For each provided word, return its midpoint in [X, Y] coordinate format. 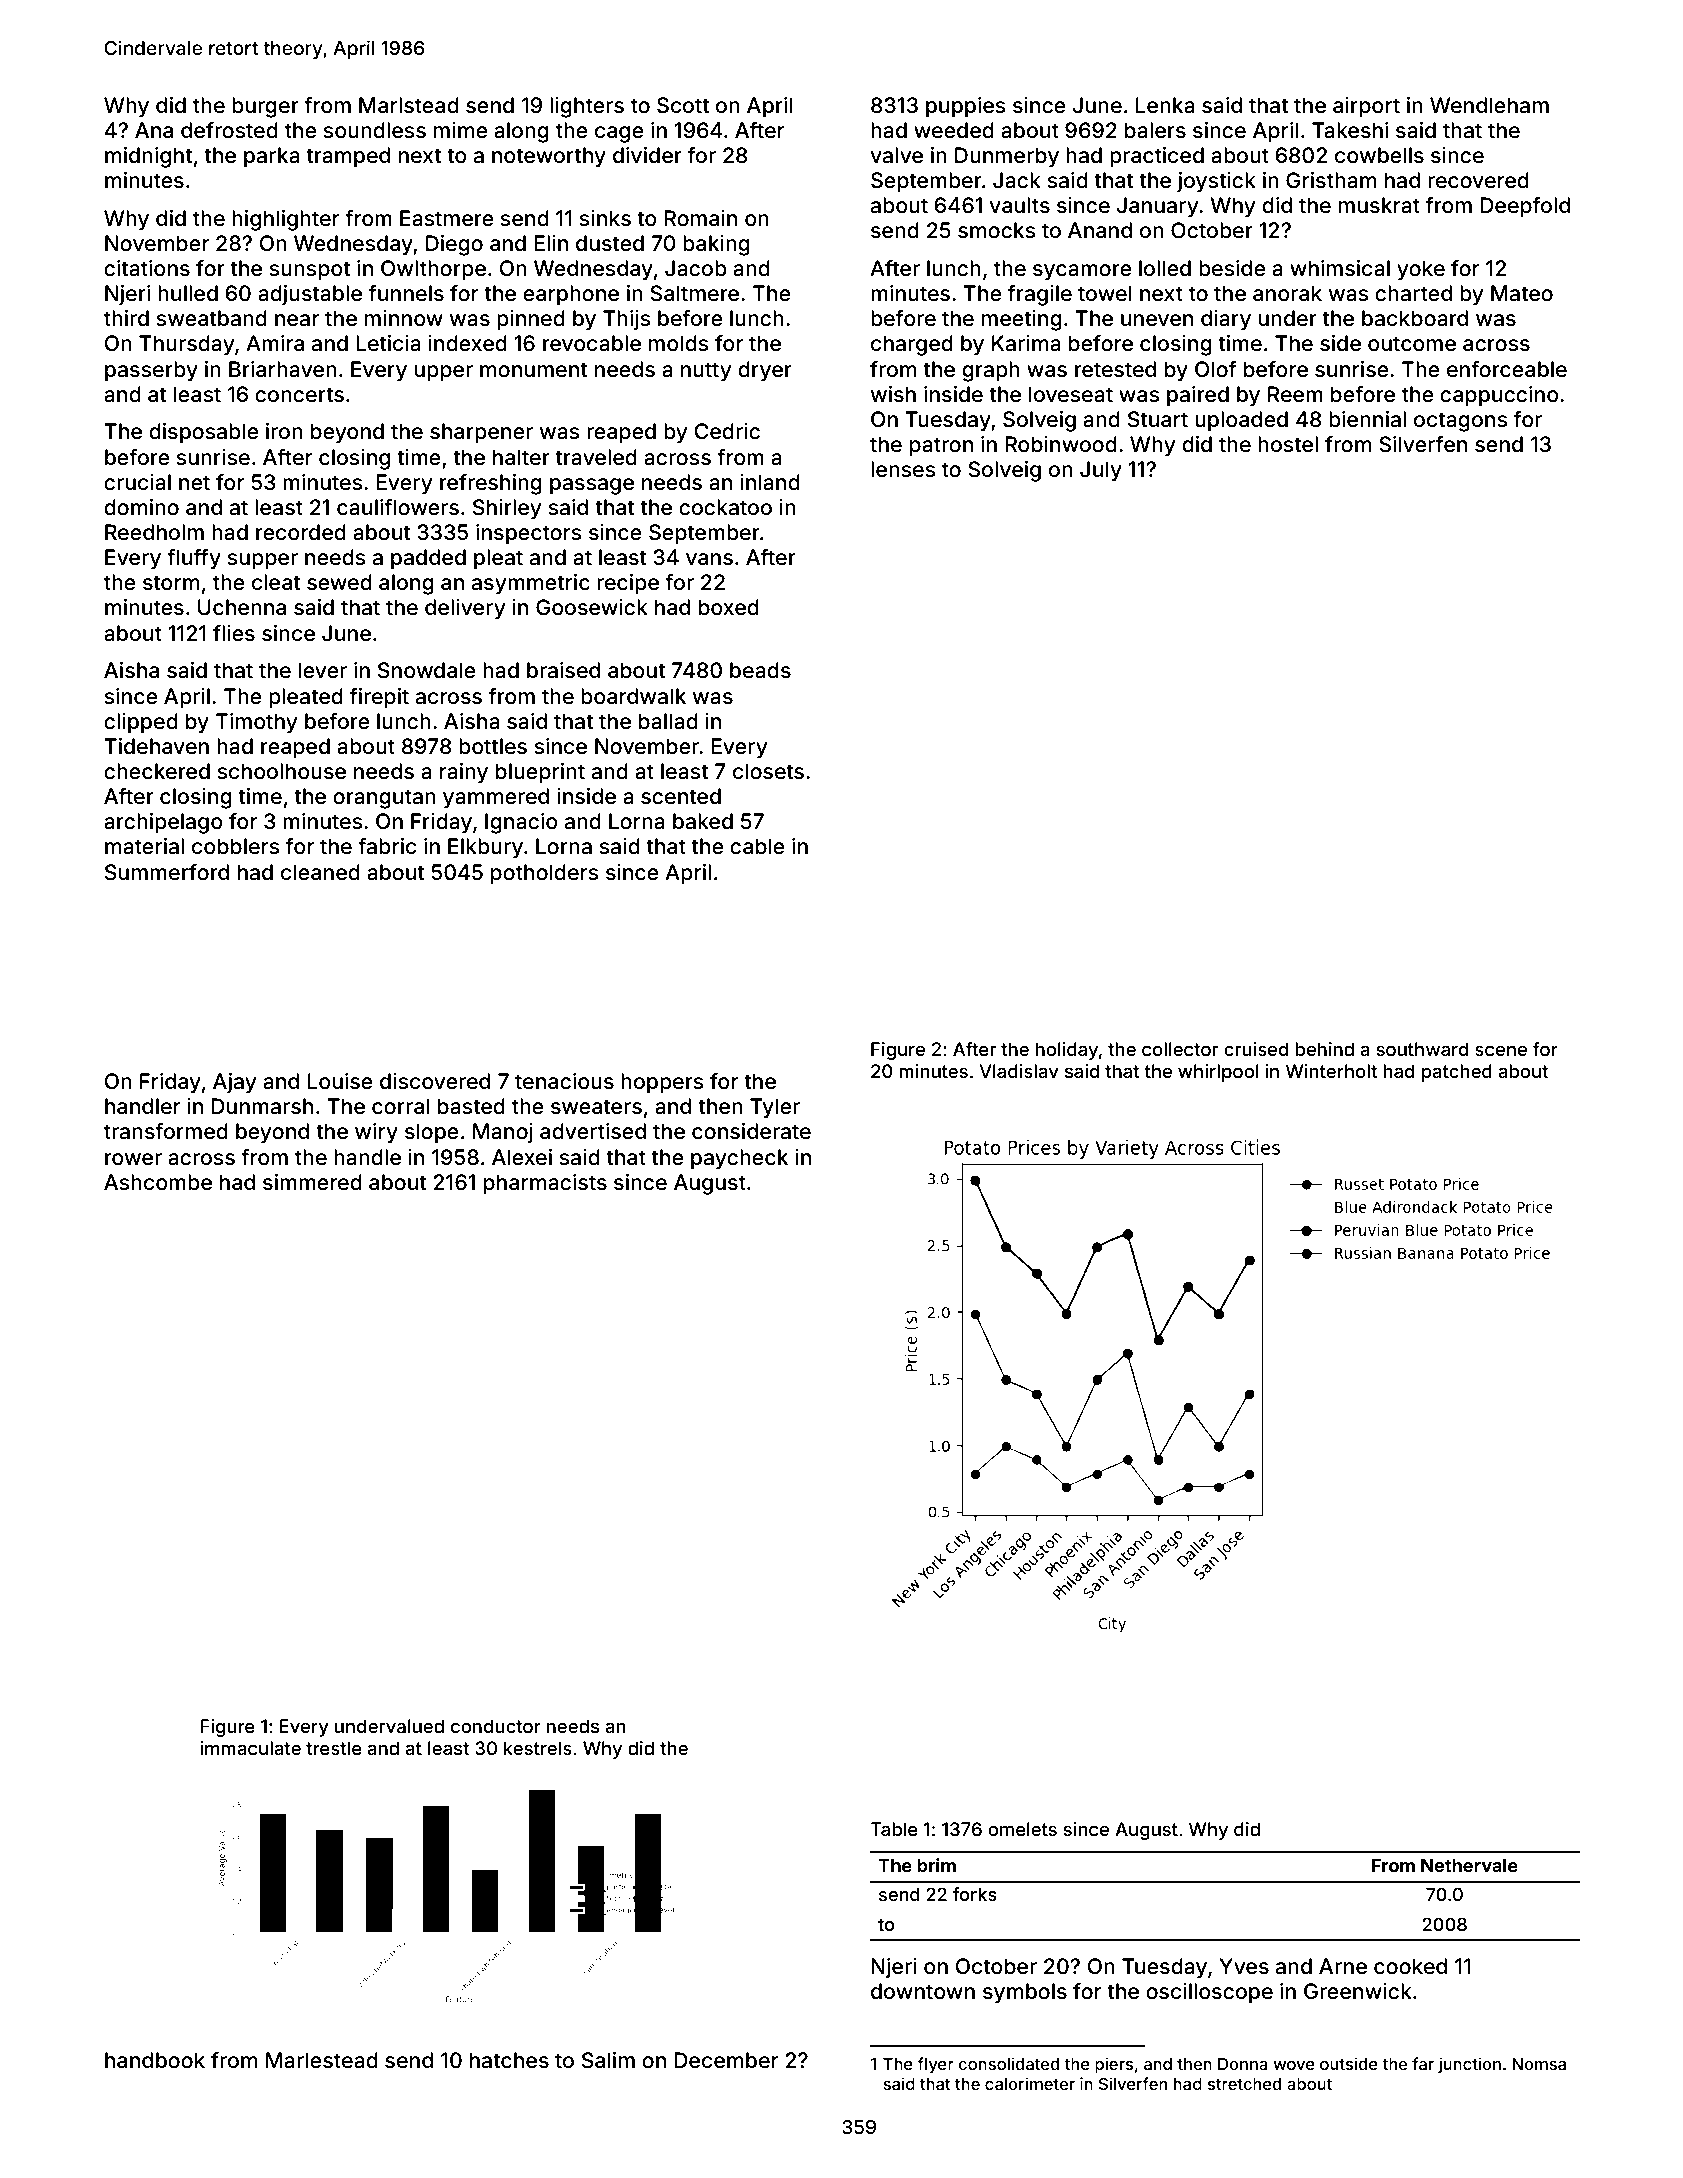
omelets [1022, 1829]
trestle [334, 1748]
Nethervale [1469, 1865]
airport [1366, 107]
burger [265, 107]
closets [768, 771]
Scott [683, 105]
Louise [340, 1081]
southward [1422, 1049]
